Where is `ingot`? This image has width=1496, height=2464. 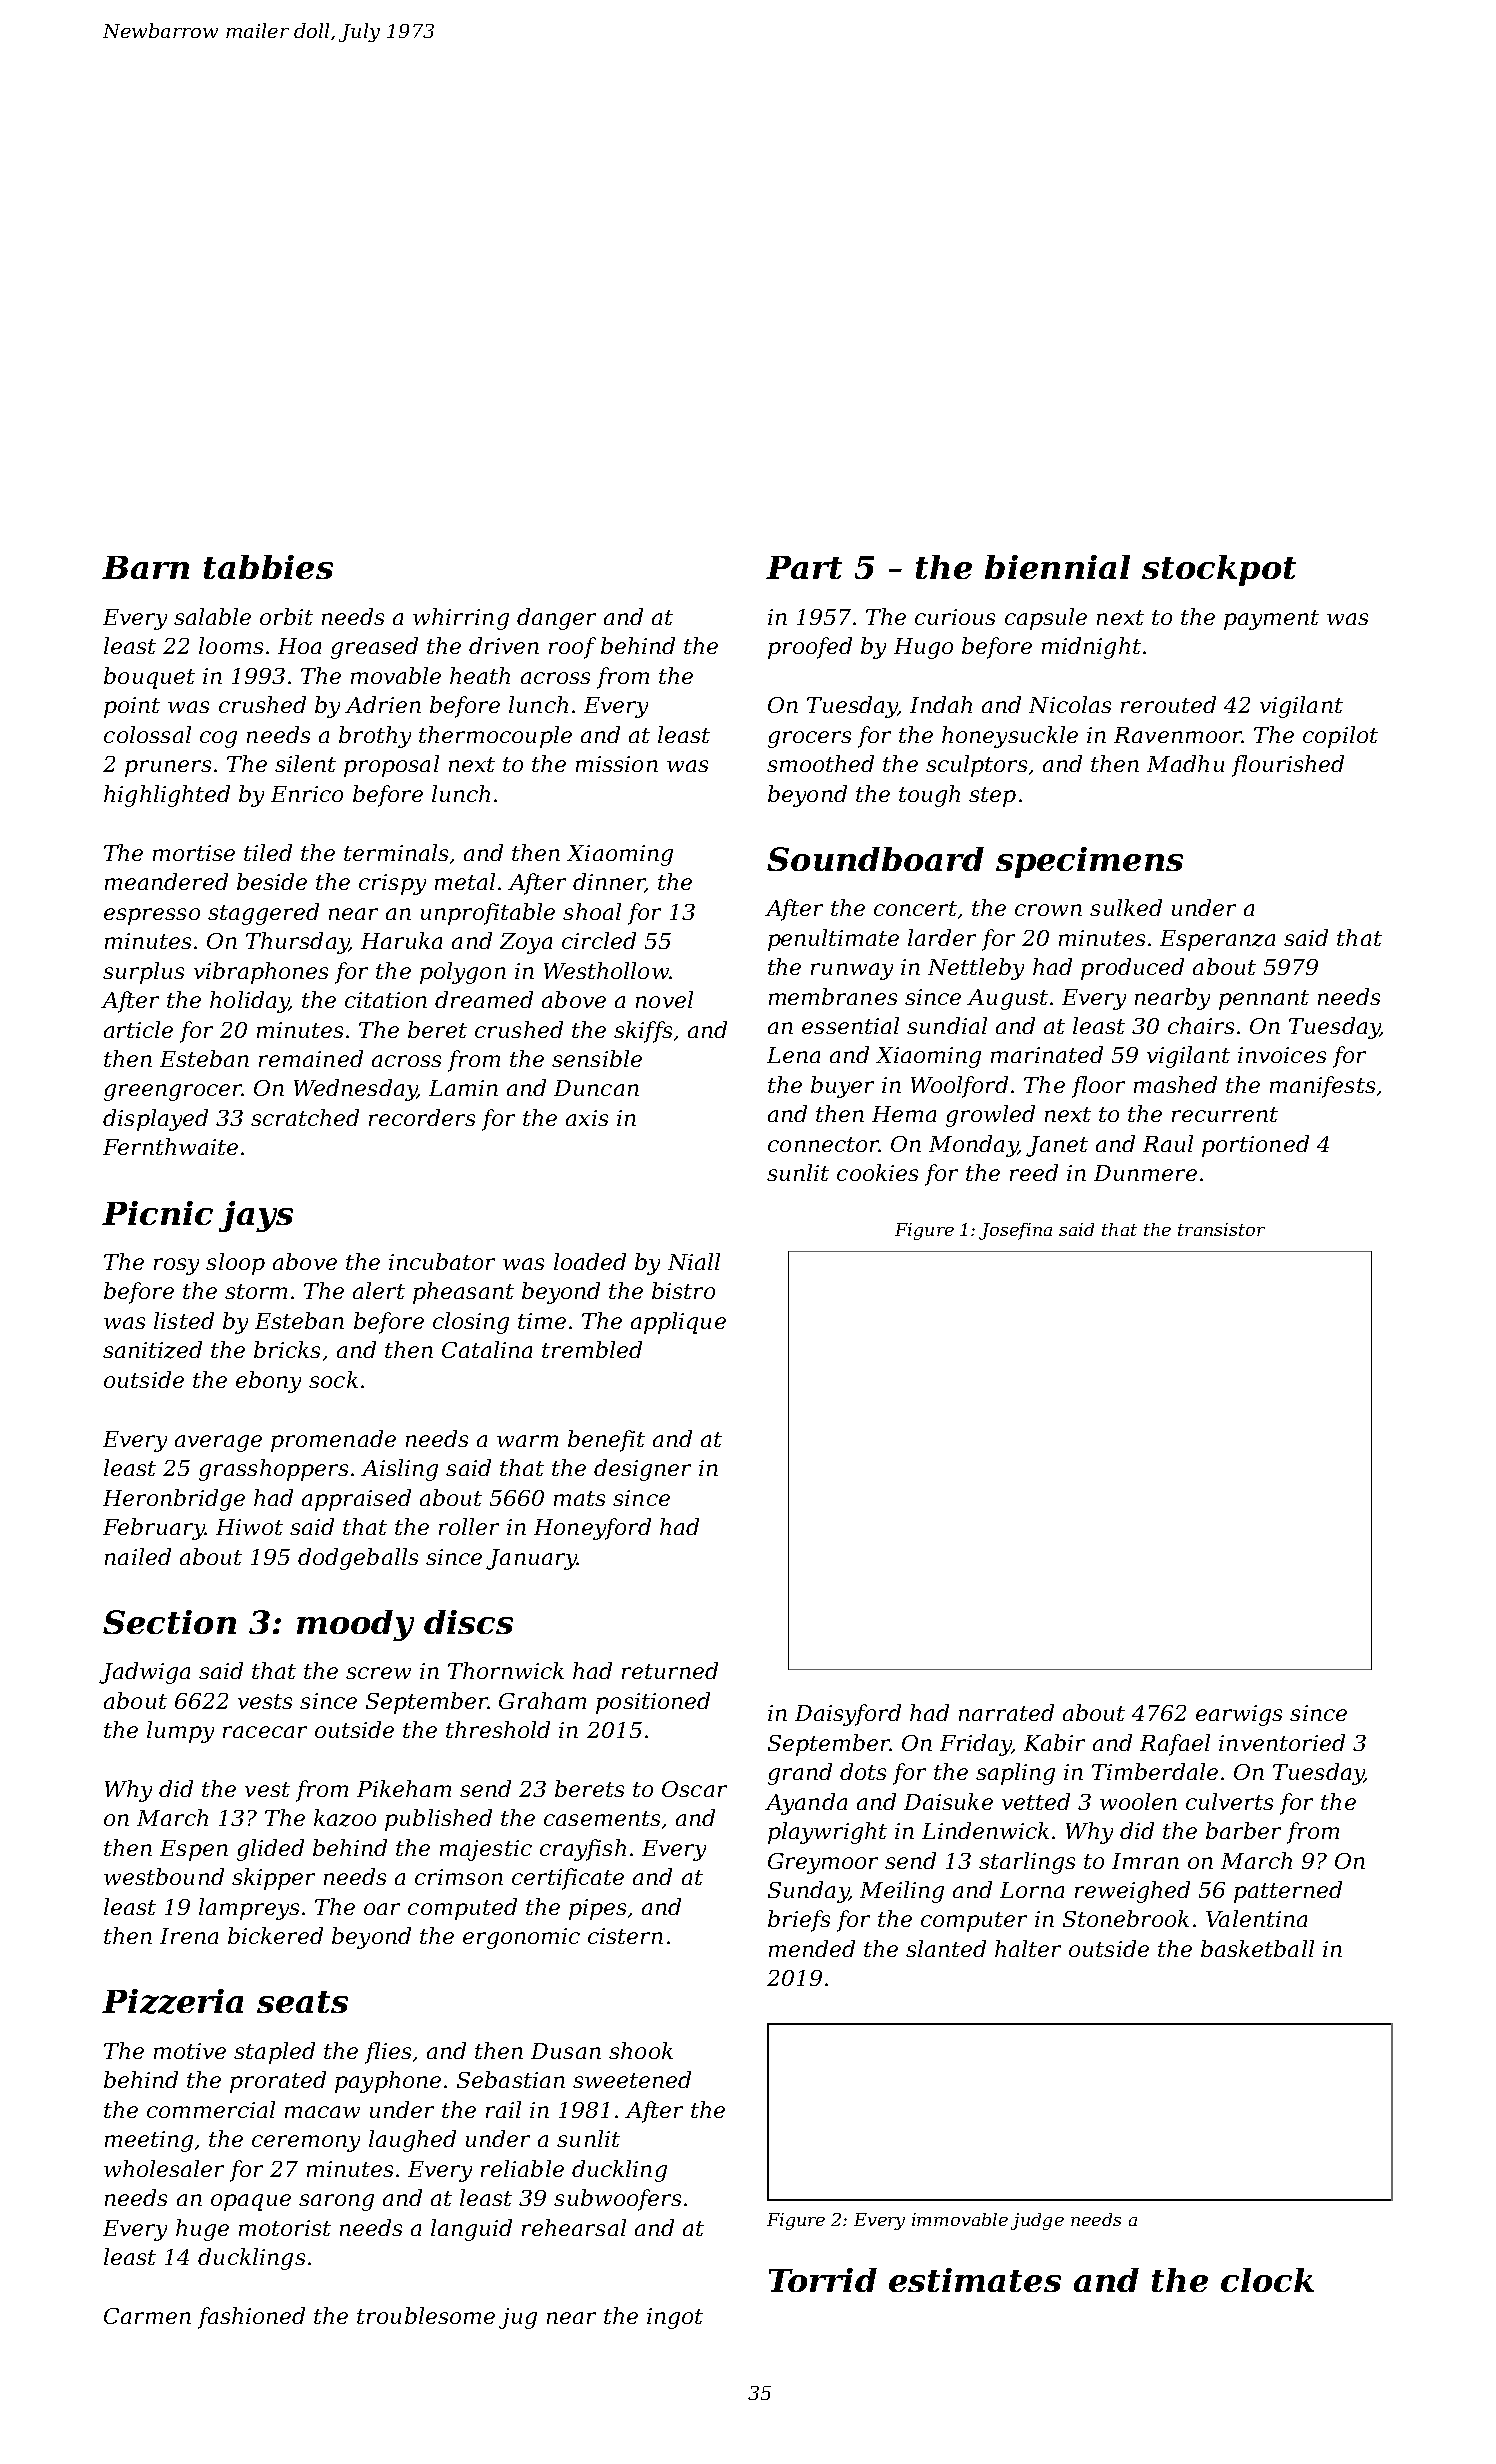 ingot is located at coordinates (675, 2318).
